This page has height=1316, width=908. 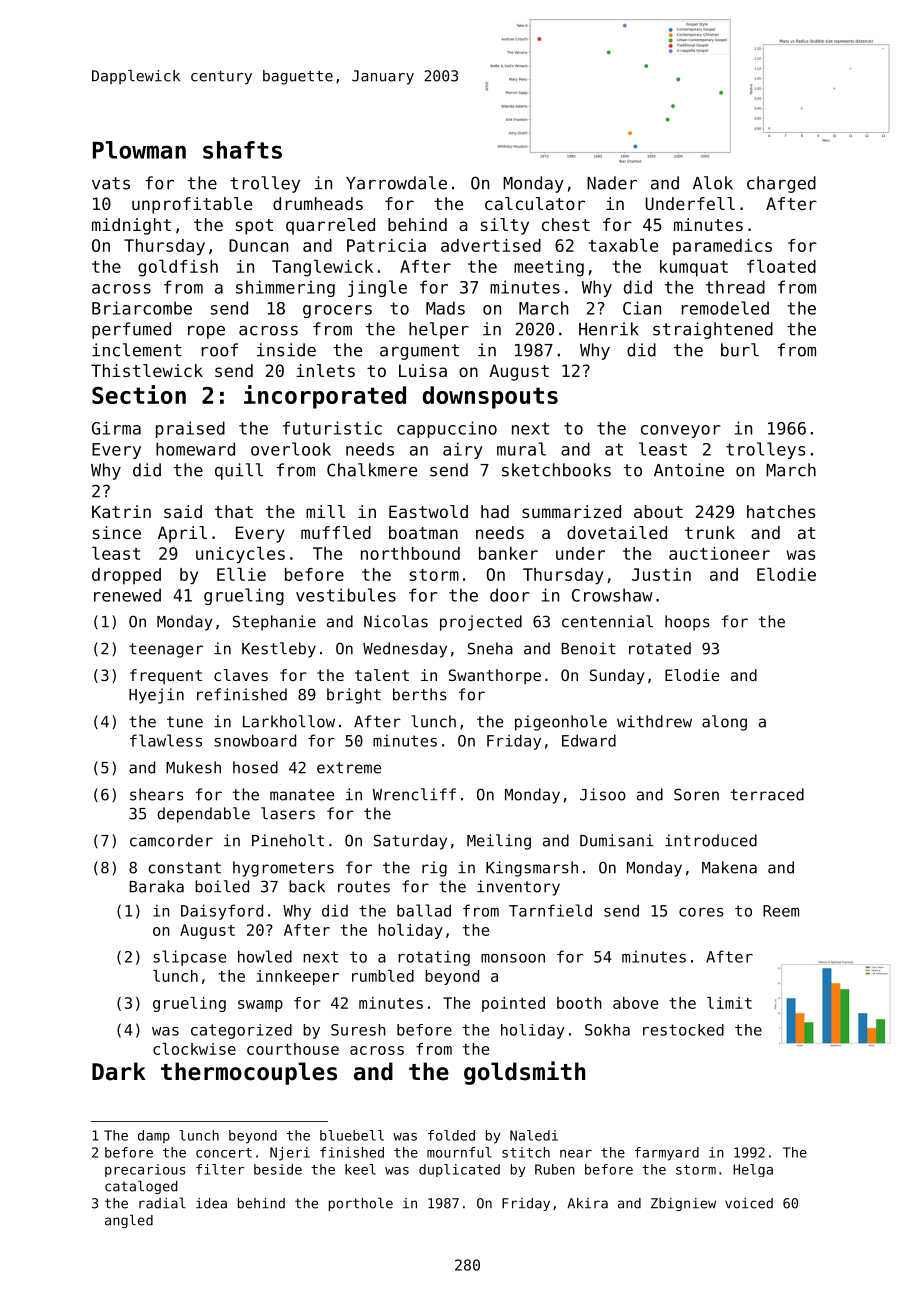 What do you see at coordinates (410, 553) in the page?
I see `northbound` at bounding box center [410, 553].
